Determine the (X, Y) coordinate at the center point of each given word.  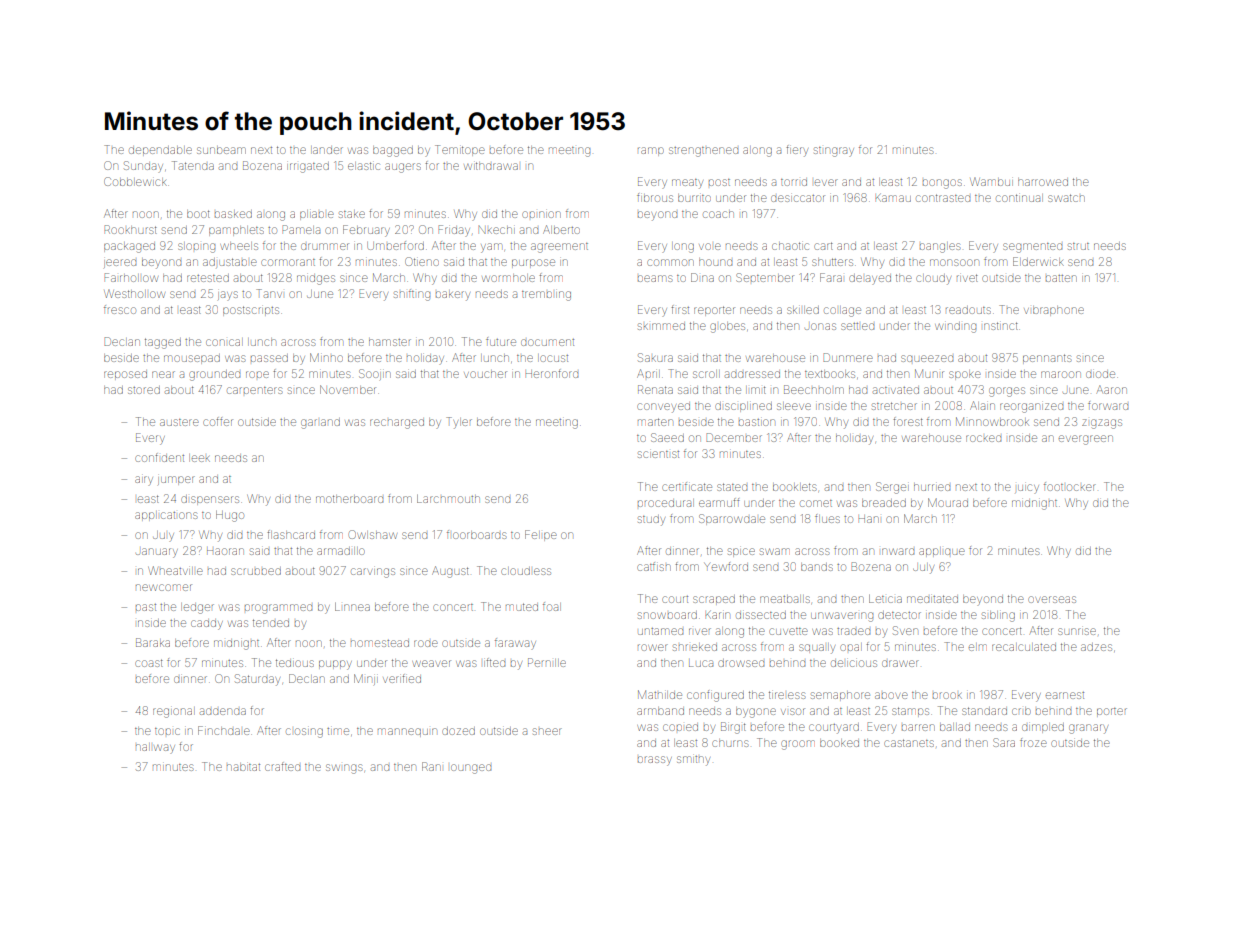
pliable (317, 215)
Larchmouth (448, 499)
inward (898, 551)
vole (710, 246)
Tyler (459, 423)
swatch (1066, 198)
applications (166, 515)
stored (144, 390)
